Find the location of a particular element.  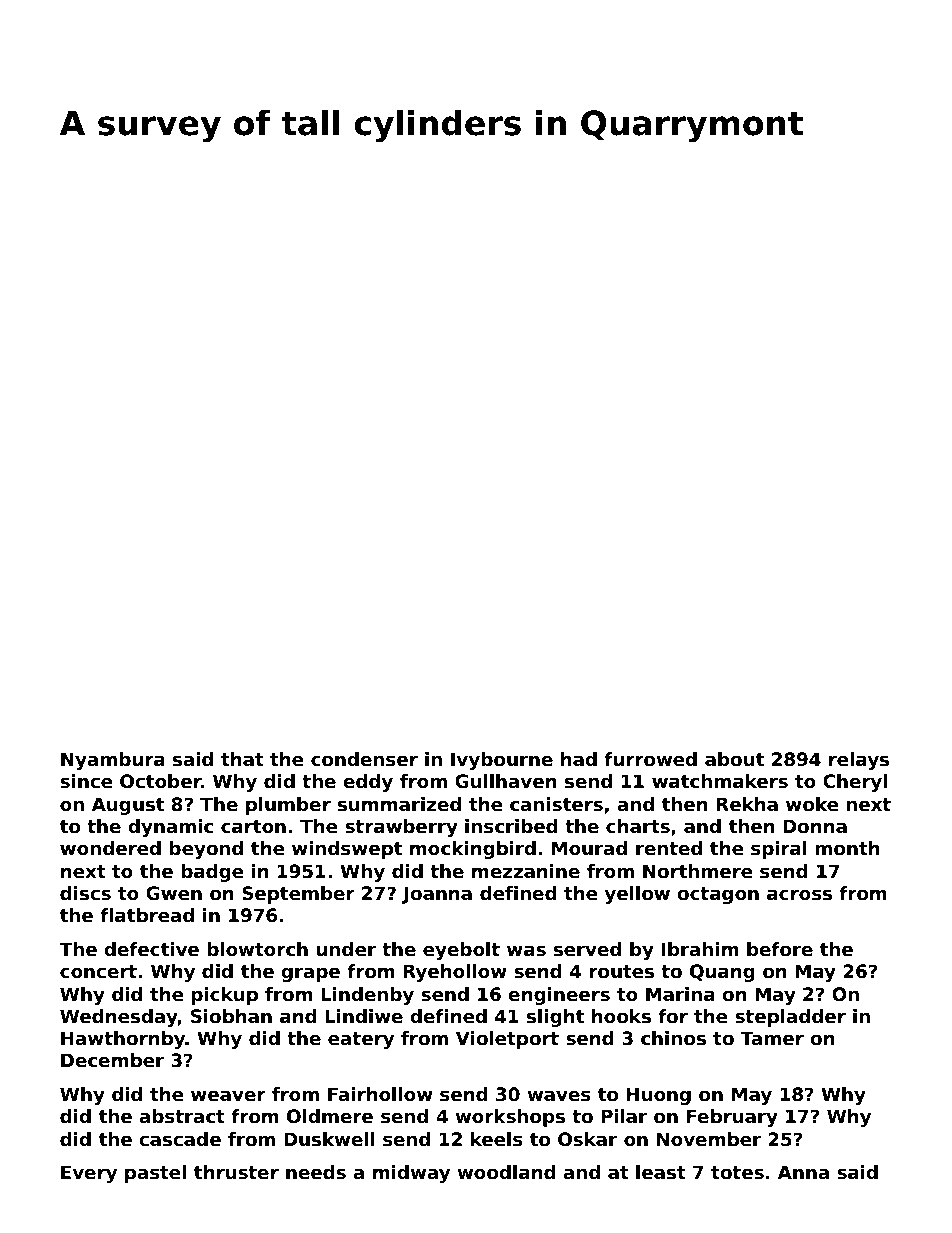

Nyambura is located at coordinates (113, 761).
